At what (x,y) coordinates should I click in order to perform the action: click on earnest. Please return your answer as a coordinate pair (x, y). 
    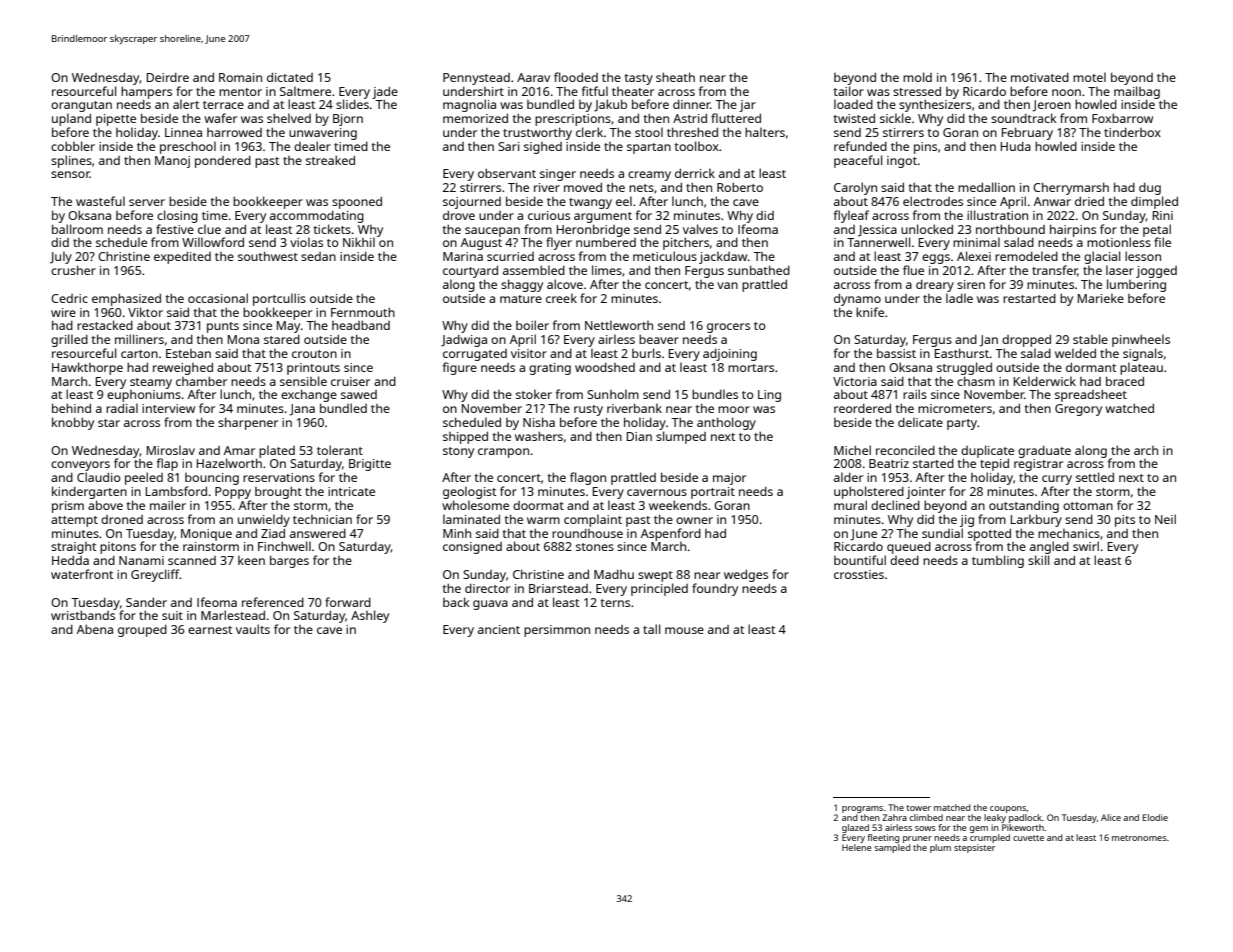
    Looking at the image, I should click on (210, 630).
